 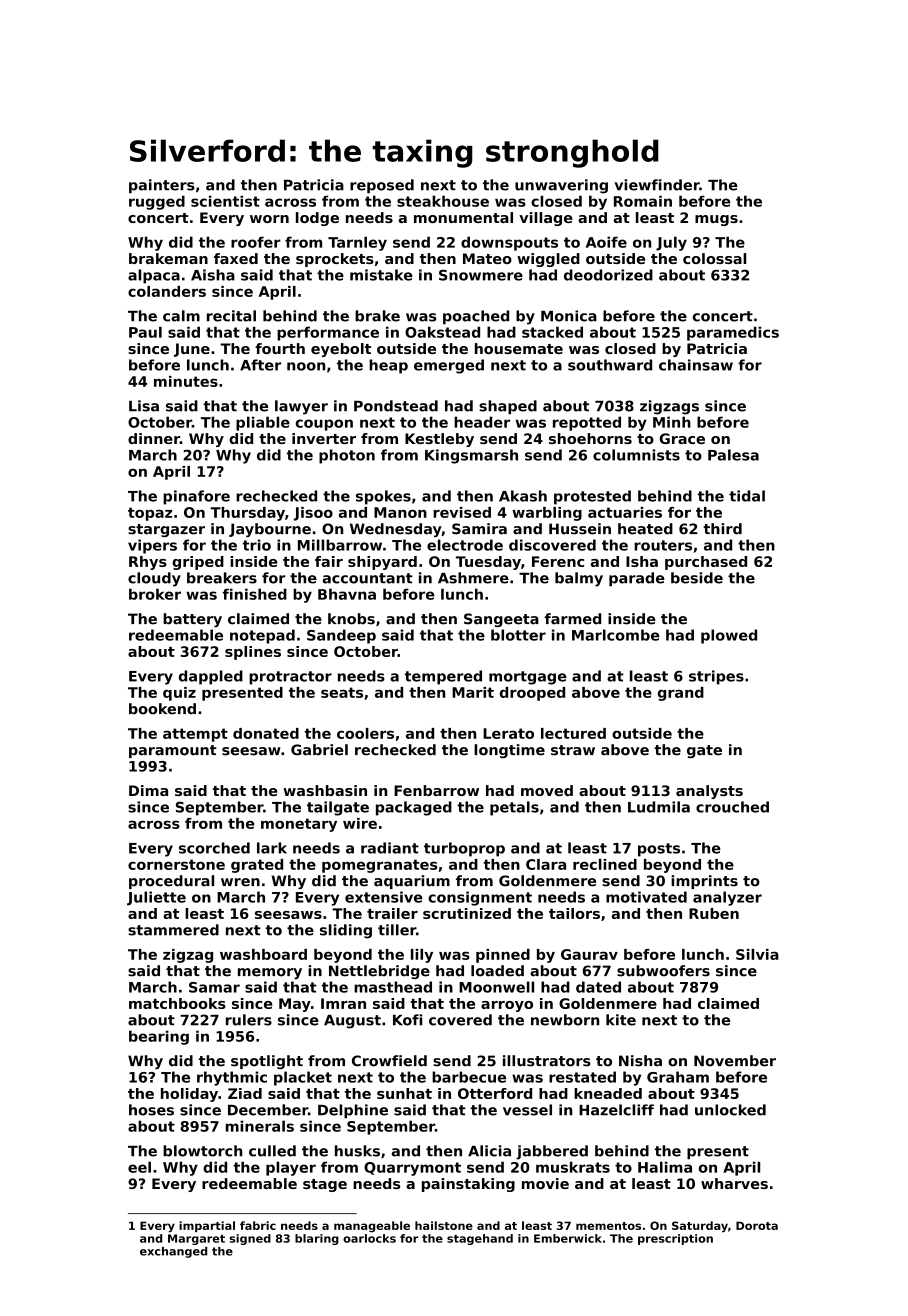 I want to click on Marlcombe, so click(x=616, y=635).
